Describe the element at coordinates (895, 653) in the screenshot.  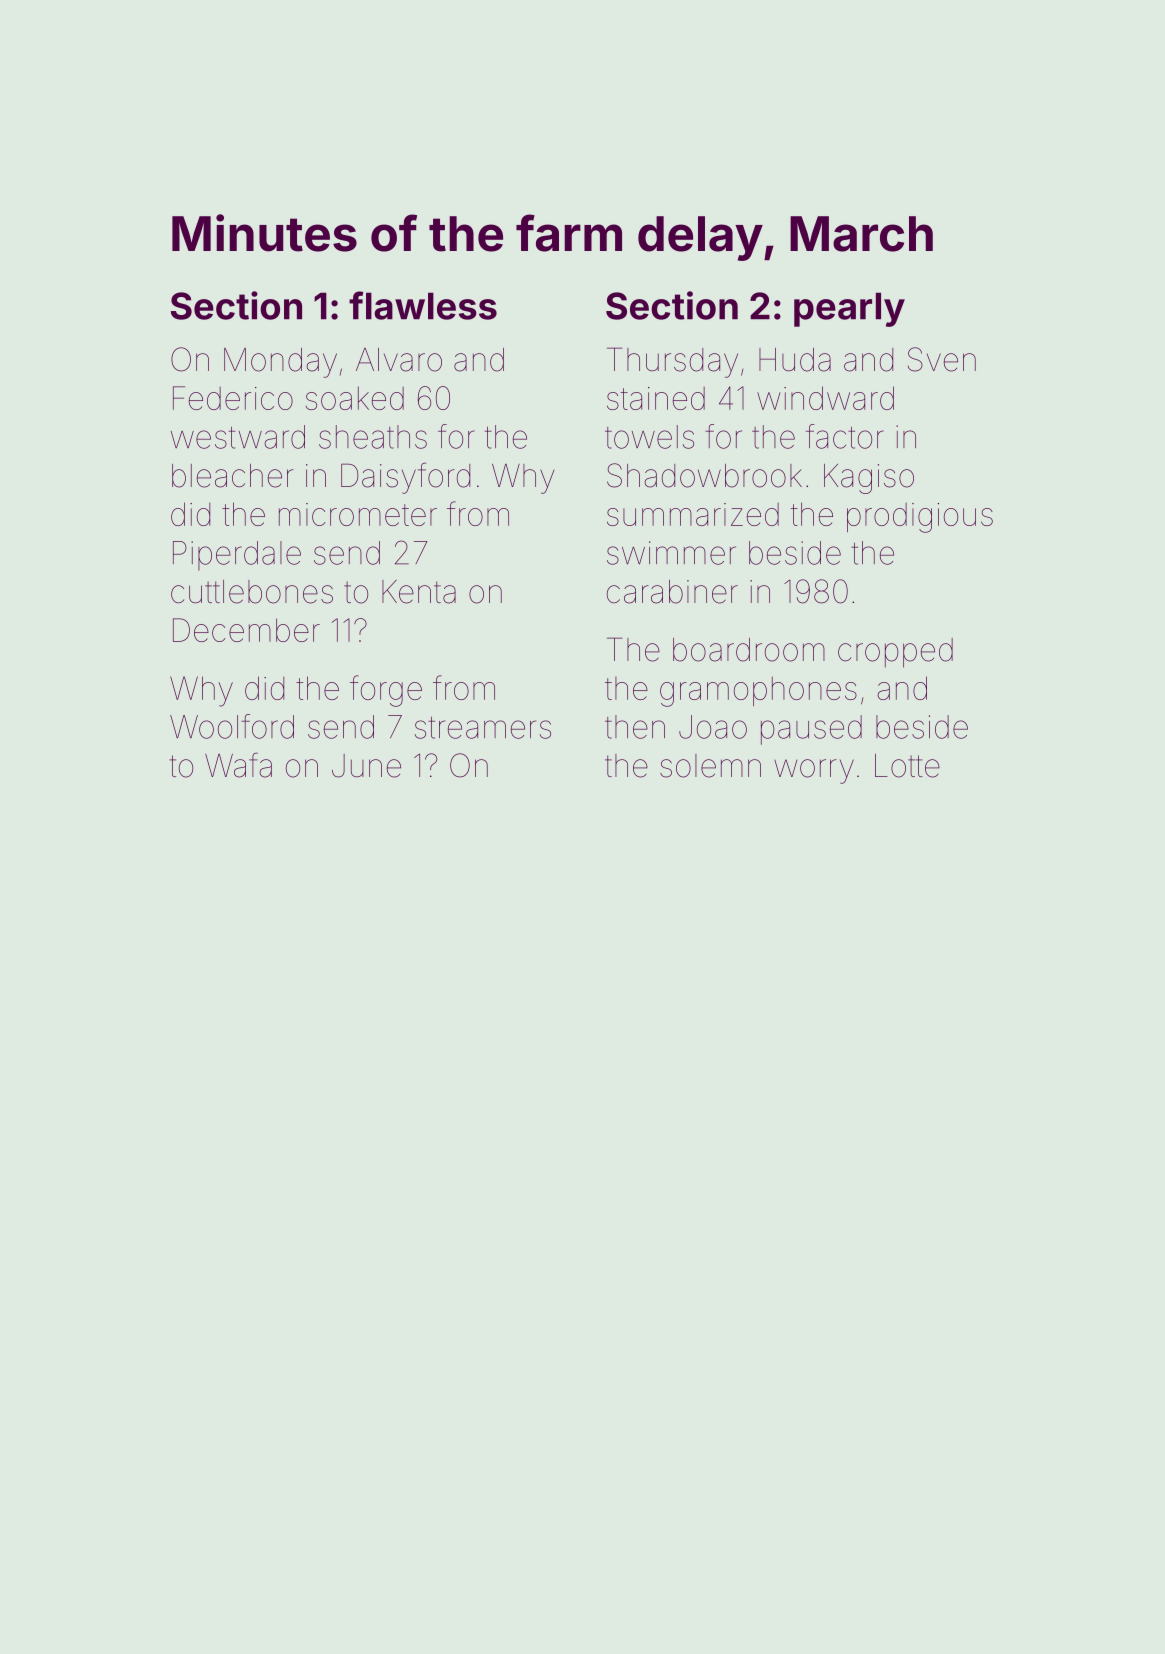
I see `cropped` at that location.
